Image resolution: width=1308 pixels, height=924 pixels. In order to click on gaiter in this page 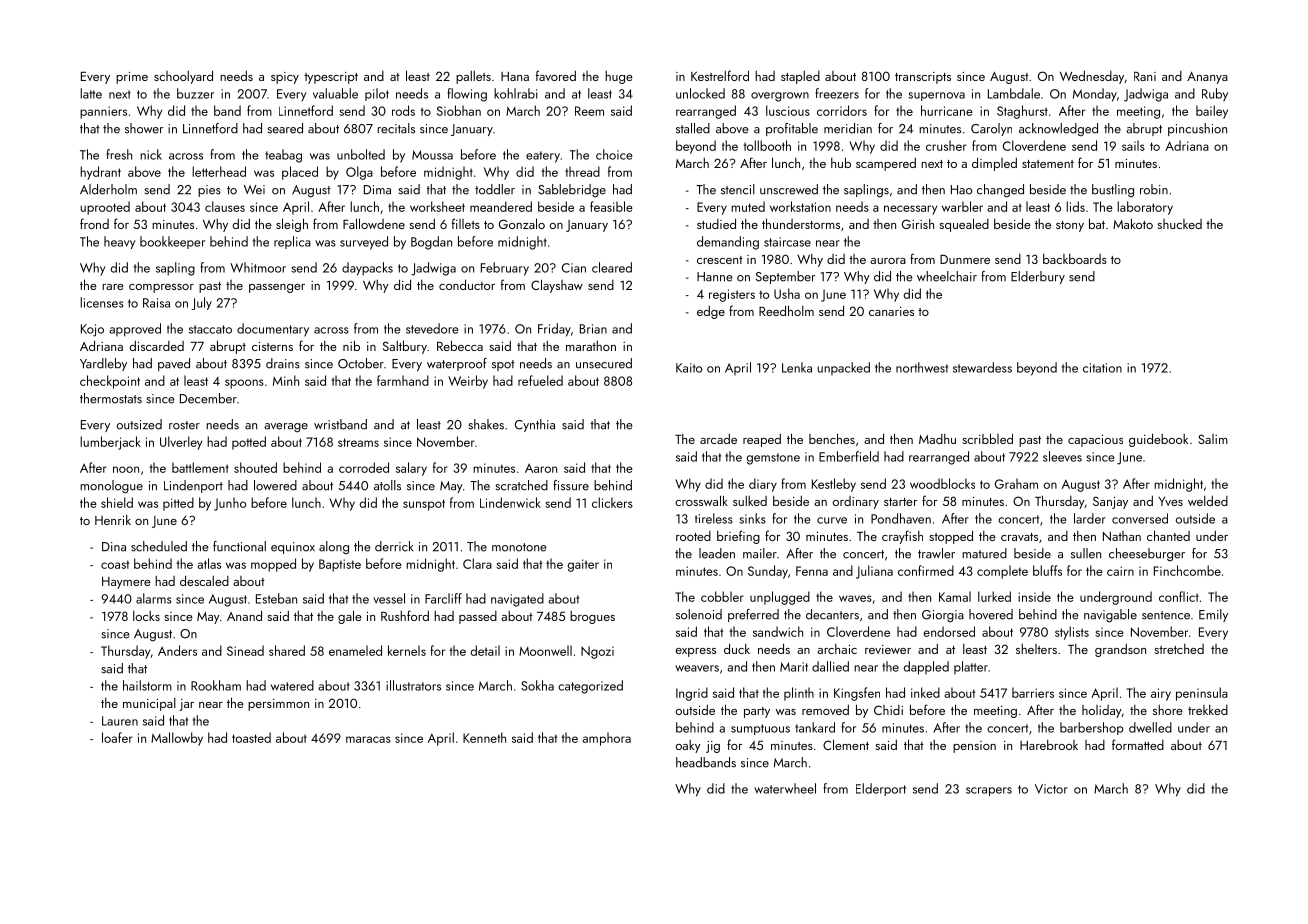, I will do `click(583, 565)`.
